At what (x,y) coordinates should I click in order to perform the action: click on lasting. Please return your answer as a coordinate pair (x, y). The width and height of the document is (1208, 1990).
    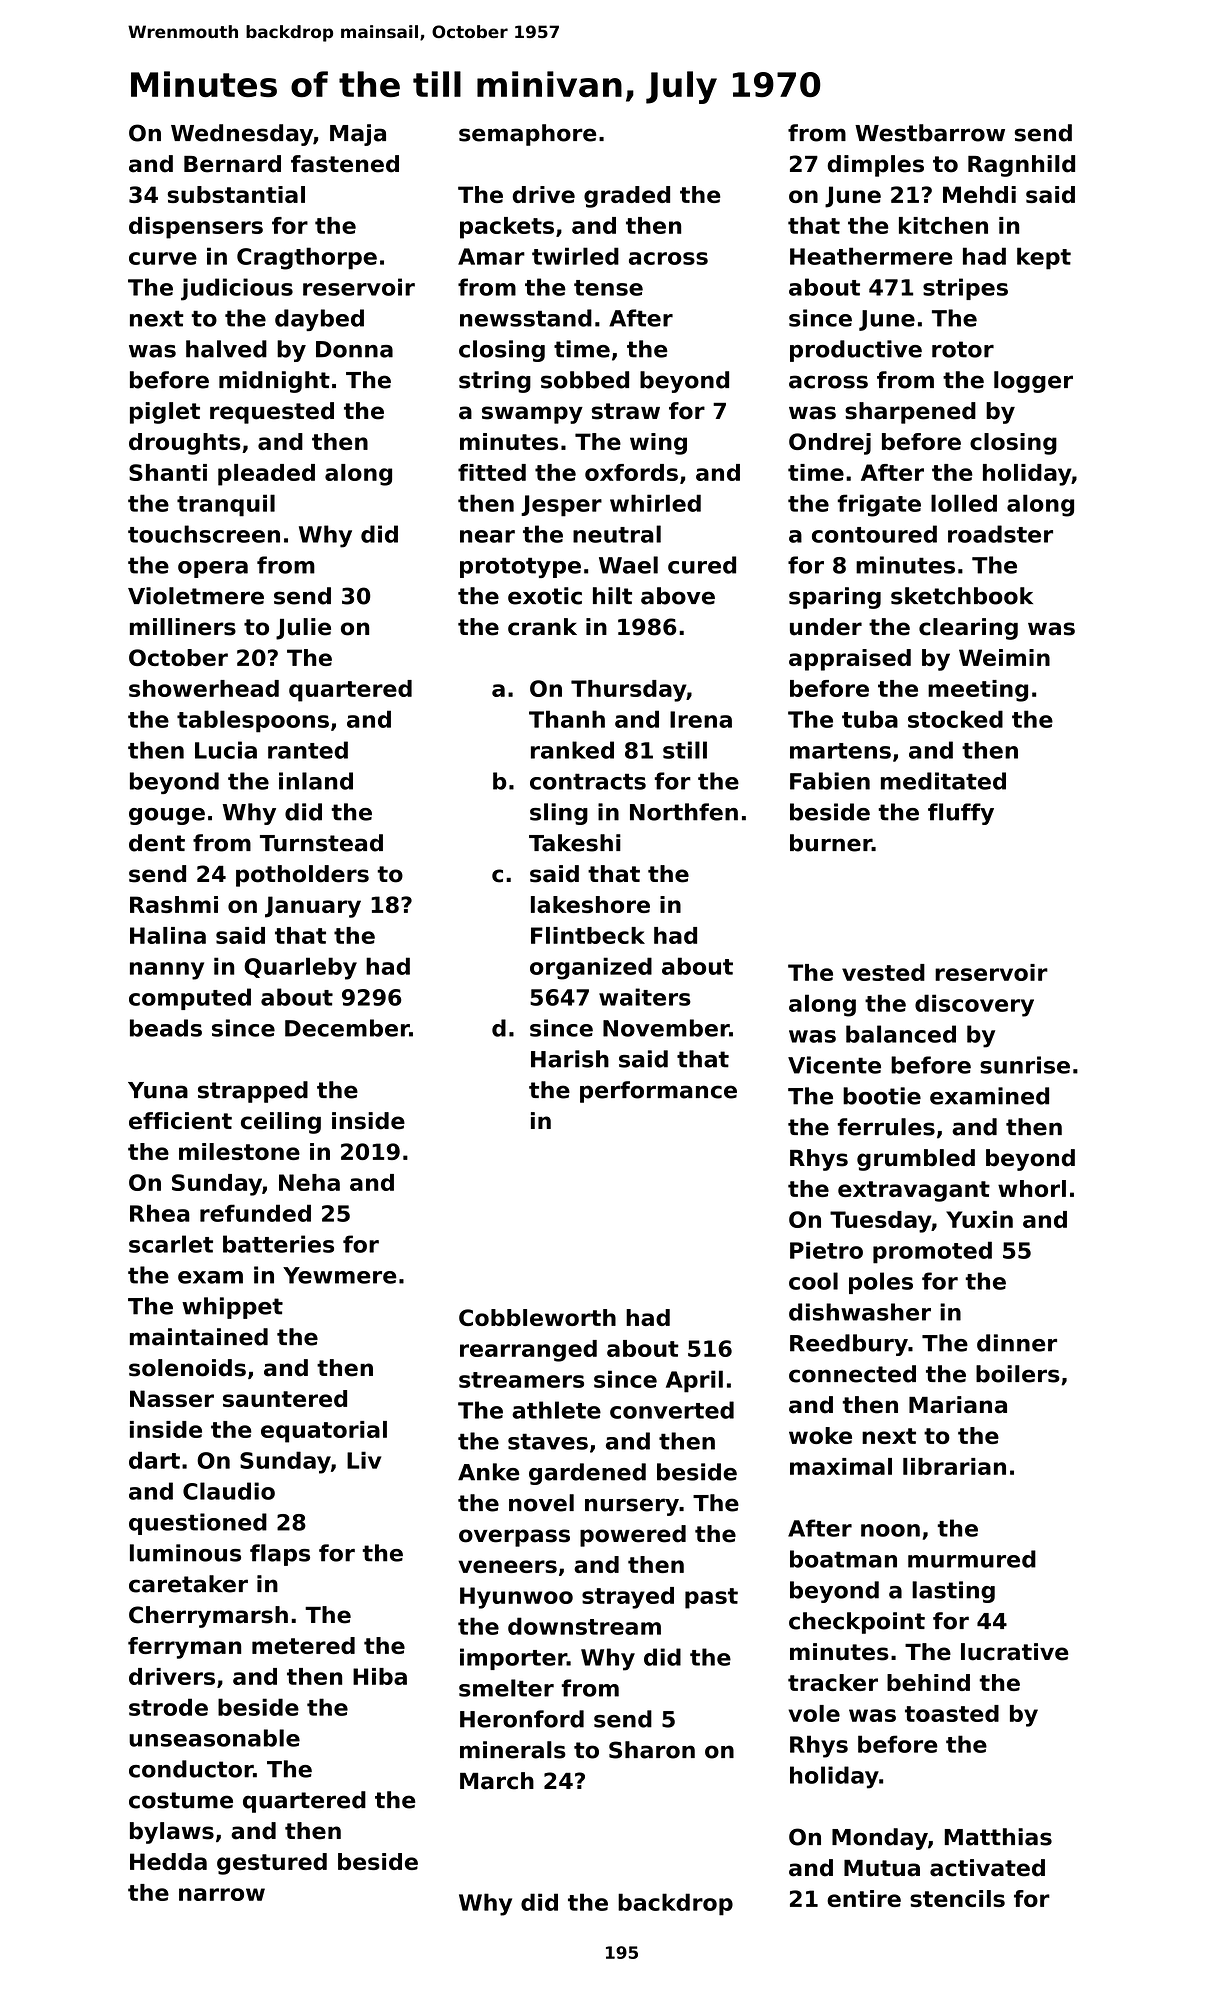
    Looking at the image, I should click on (953, 1592).
